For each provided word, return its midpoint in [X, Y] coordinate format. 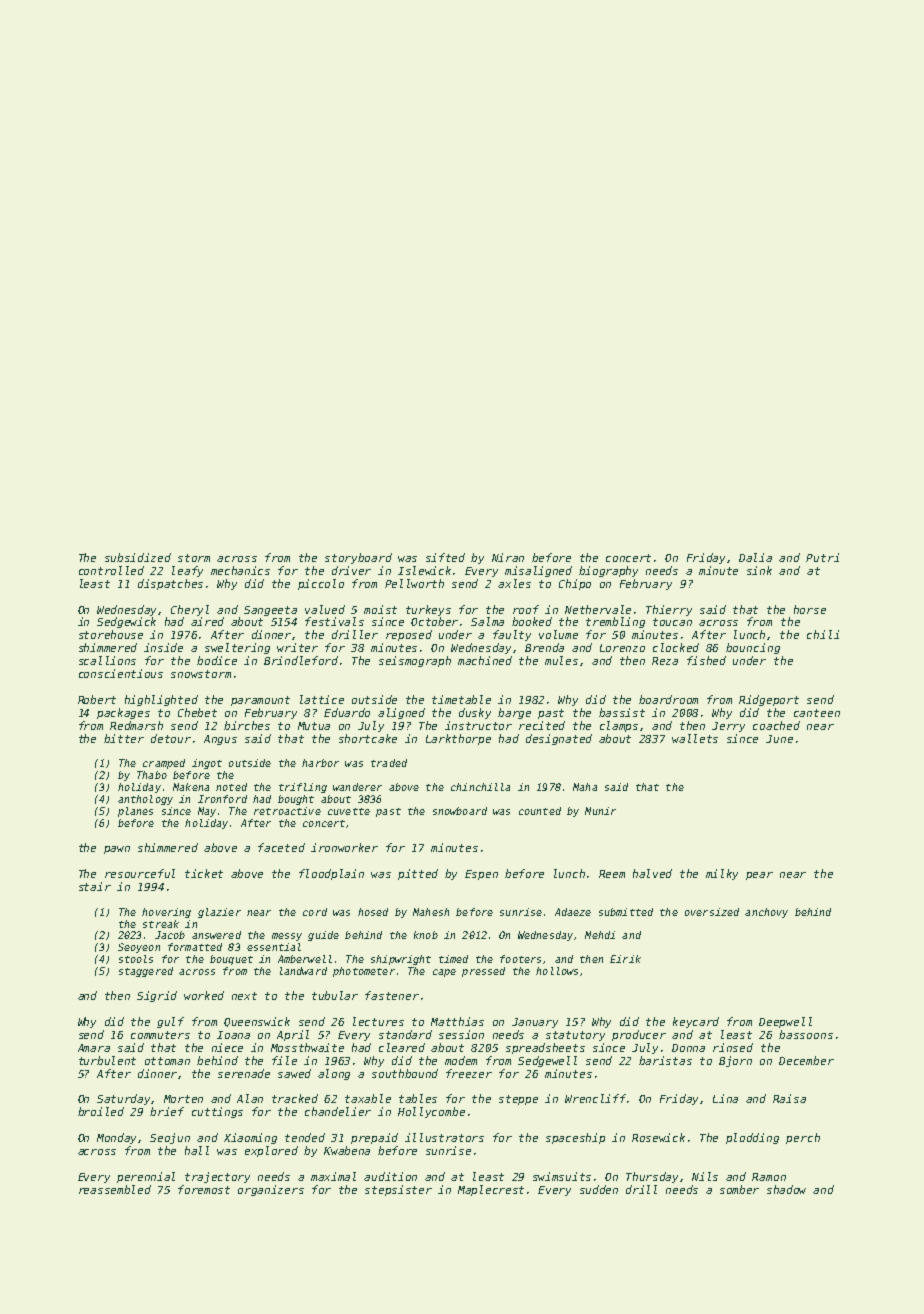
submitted [626, 912]
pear [759, 876]
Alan [250, 1098]
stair [95, 886]
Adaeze [573, 912]
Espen [481, 875]
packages [123, 713]
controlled [111, 570]
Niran [508, 557]
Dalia [755, 557]
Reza [665, 661]
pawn [117, 850]
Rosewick [658, 1137]
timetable [461, 699]
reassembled [115, 1189]
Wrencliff [595, 1098]
